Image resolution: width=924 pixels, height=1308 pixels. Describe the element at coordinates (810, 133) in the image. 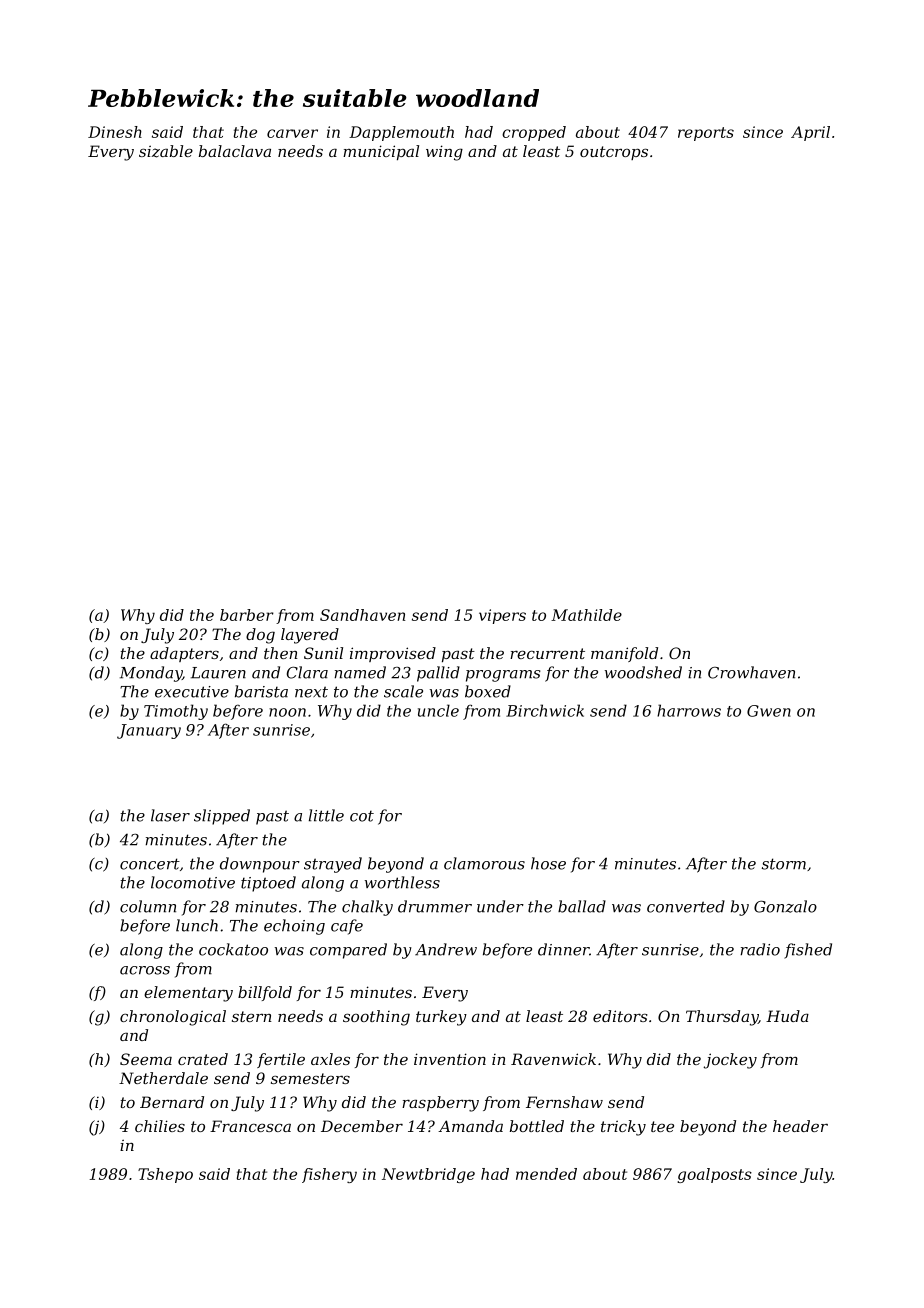

I see `April` at that location.
